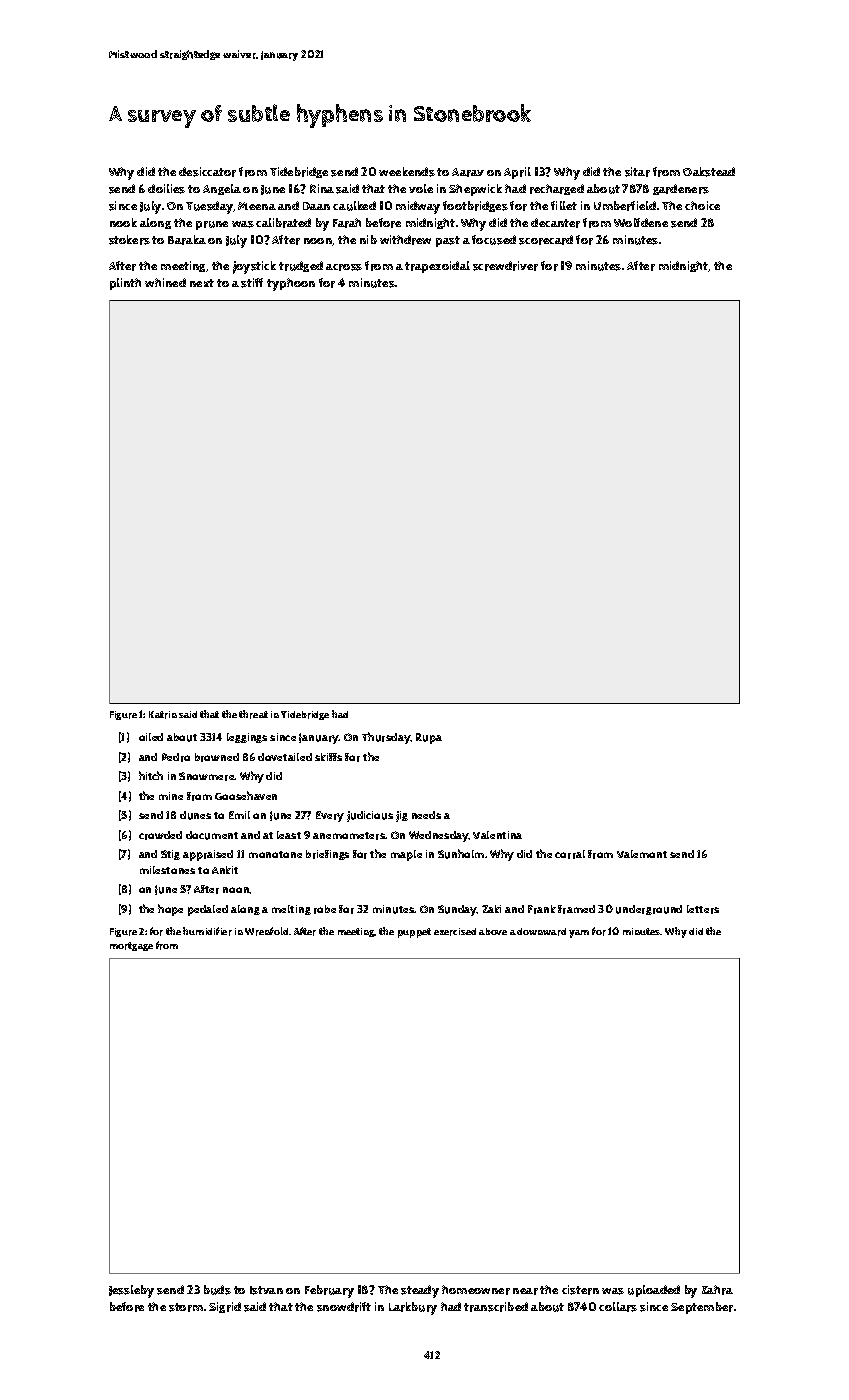 Image resolution: width=849 pixels, height=1400 pixels. What do you see at coordinates (517, 173) in the image?
I see `April` at bounding box center [517, 173].
